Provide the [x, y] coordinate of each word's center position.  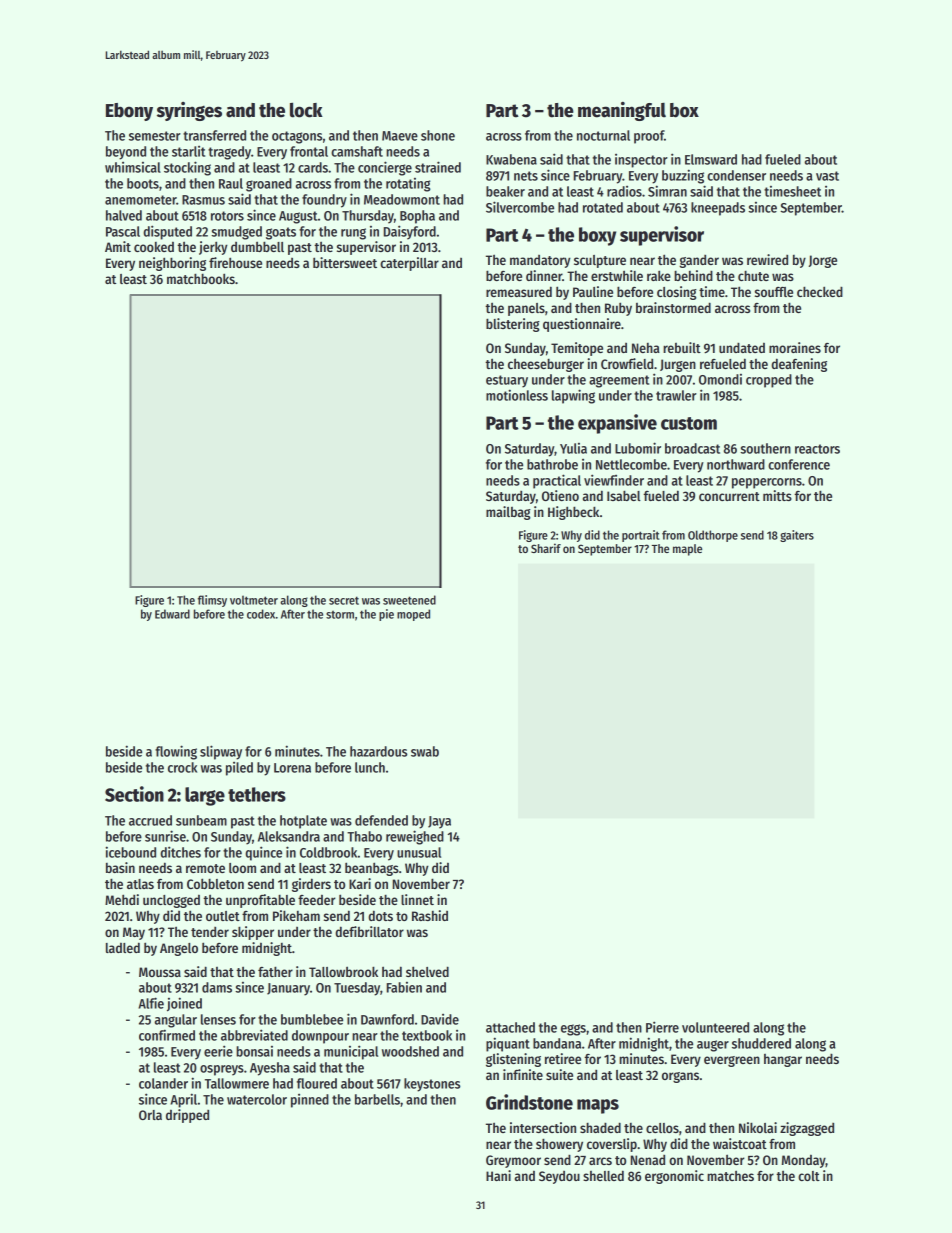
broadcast [692, 448]
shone [438, 135]
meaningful [622, 111]
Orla [150, 1115]
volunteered [715, 1027]
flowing [176, 752]
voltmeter [254, 600]
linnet [417, 899]
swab [425, 751]
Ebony [129, 112]
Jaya [439, 822]
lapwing [573, 396]
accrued [150, 820]
